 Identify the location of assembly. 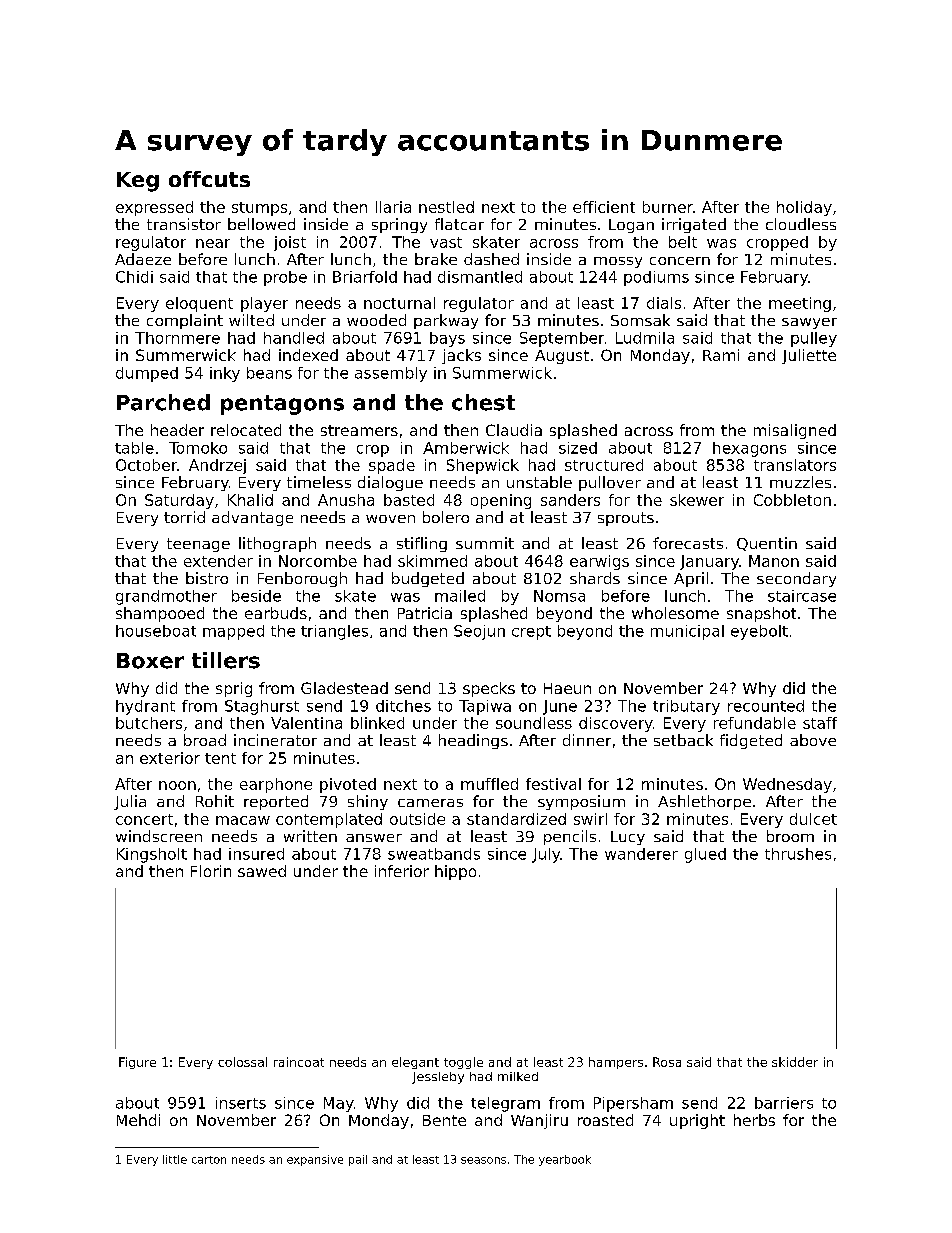
(391, 374).
